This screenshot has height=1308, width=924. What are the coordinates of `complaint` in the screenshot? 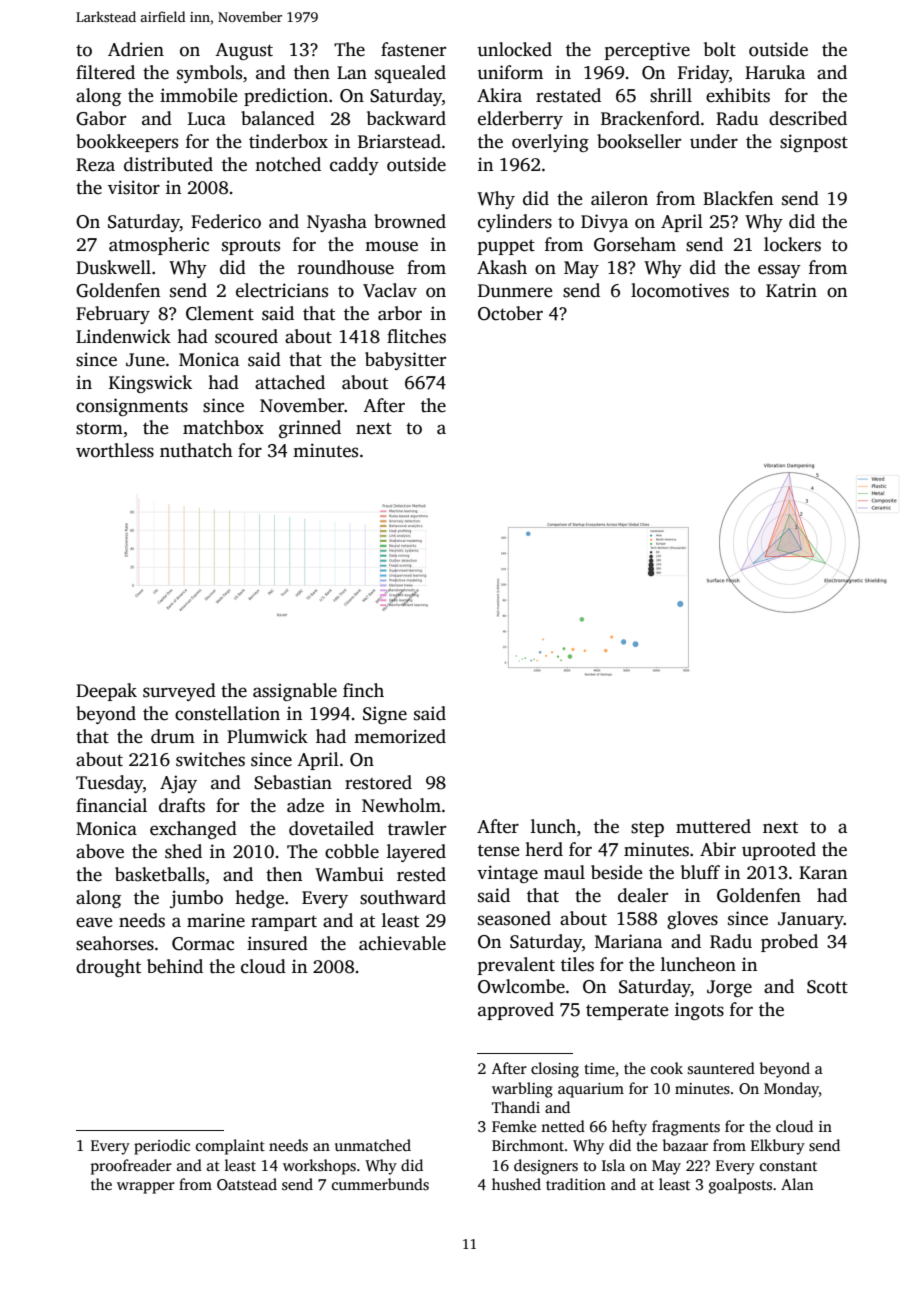 It's located at (230, 1147).
